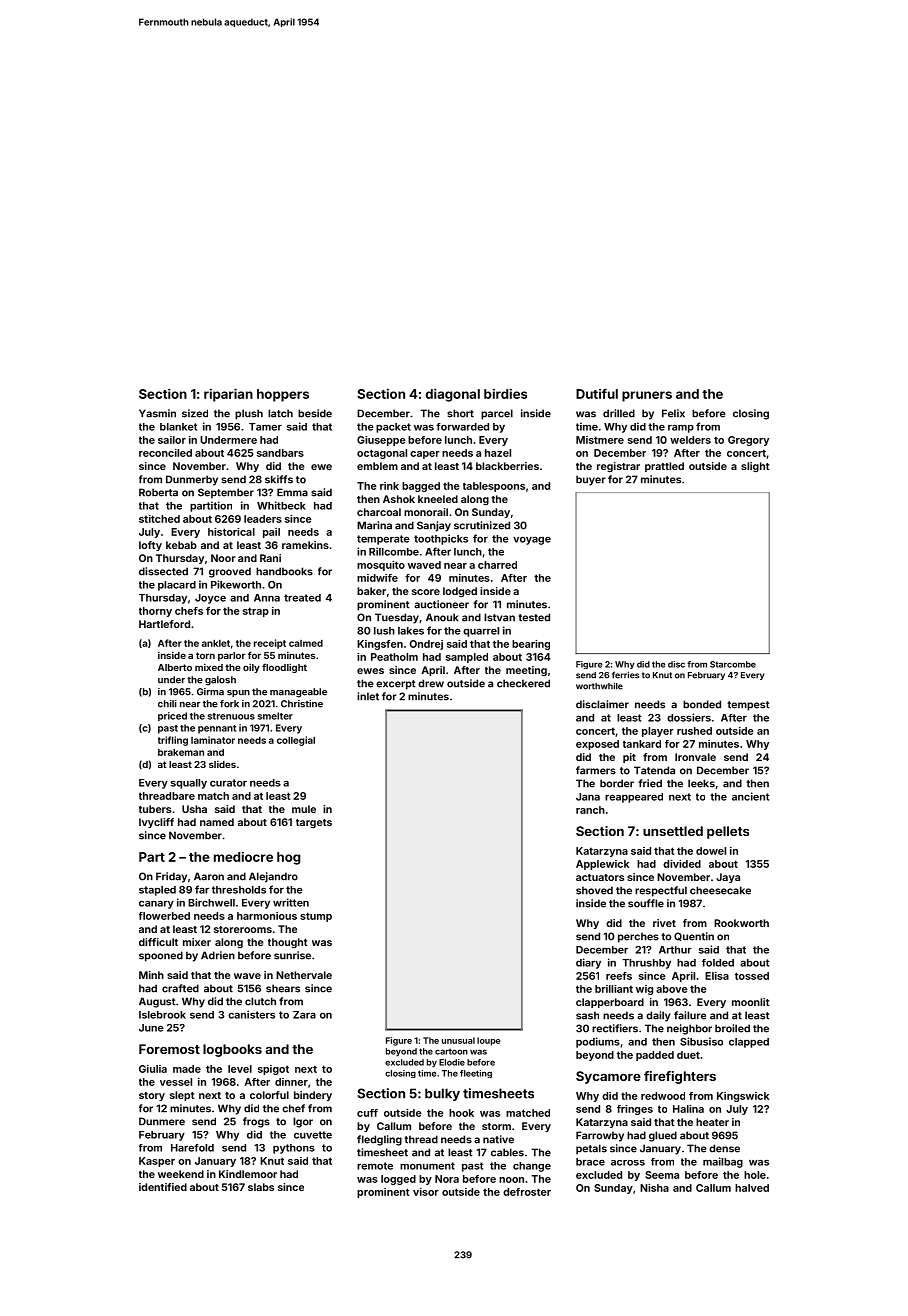  What do you see at coordinates (157, 413) in the image?
I see `Yasmin` at bounding box center [157, 413].
